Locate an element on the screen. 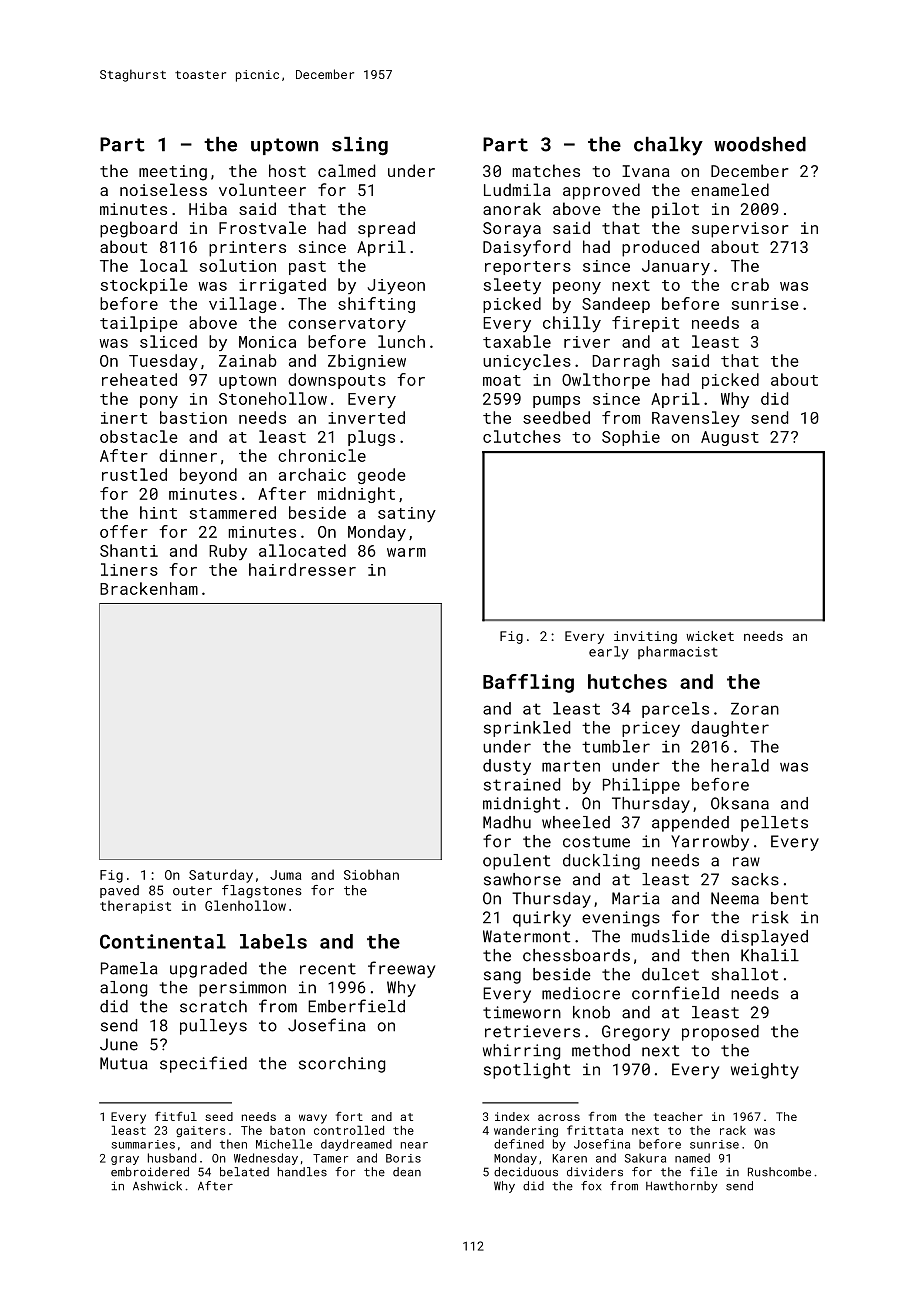 The width and height of the screenshot is (924, 1311). summaries is located at coordinates (143, 1144).
